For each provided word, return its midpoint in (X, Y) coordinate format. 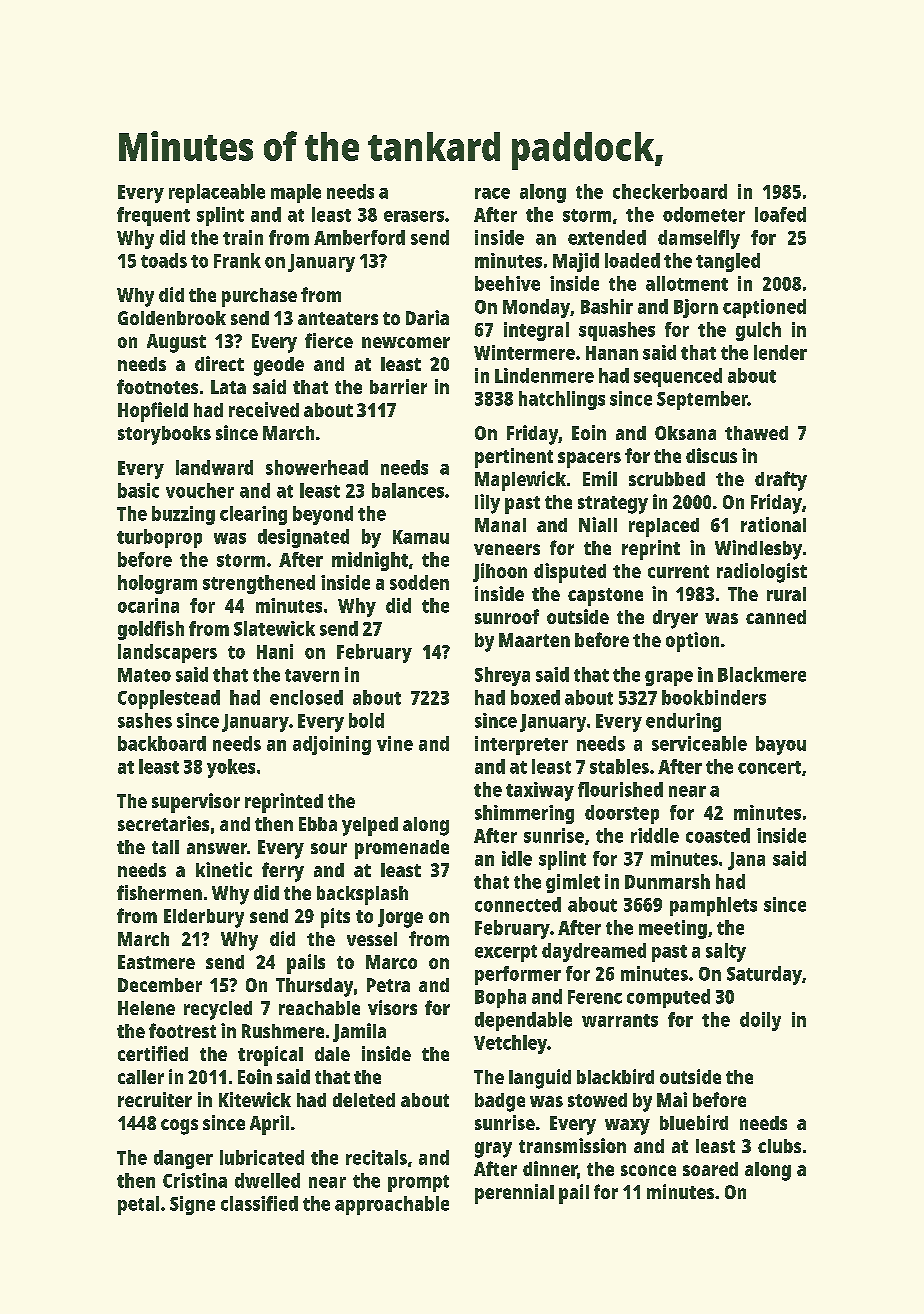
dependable (523, 1021)
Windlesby (758, 550)
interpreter (521, 745)
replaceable (217, 193)
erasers (414, 216)
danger (183, 1159)
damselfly (699, 239)
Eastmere (156, 962)
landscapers (167, 653)
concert (769, 767)
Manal (500, 525)
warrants (620, 1020)
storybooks (164, 435)
